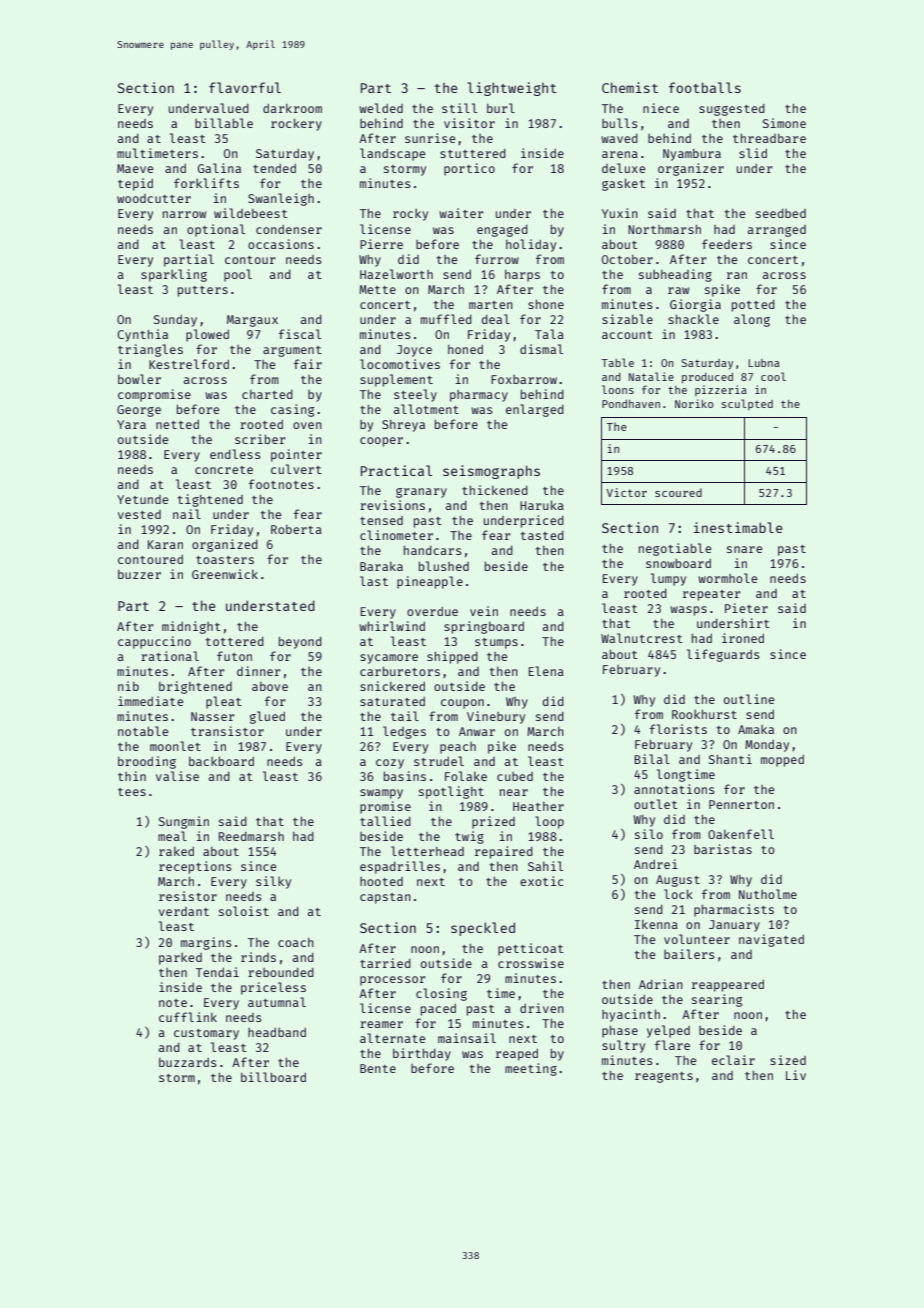 The image size is (924, 1308). What do you see at coordinates (531, 245) in the screenshot?
I see `holiday` at bounding box center [531, 245].
